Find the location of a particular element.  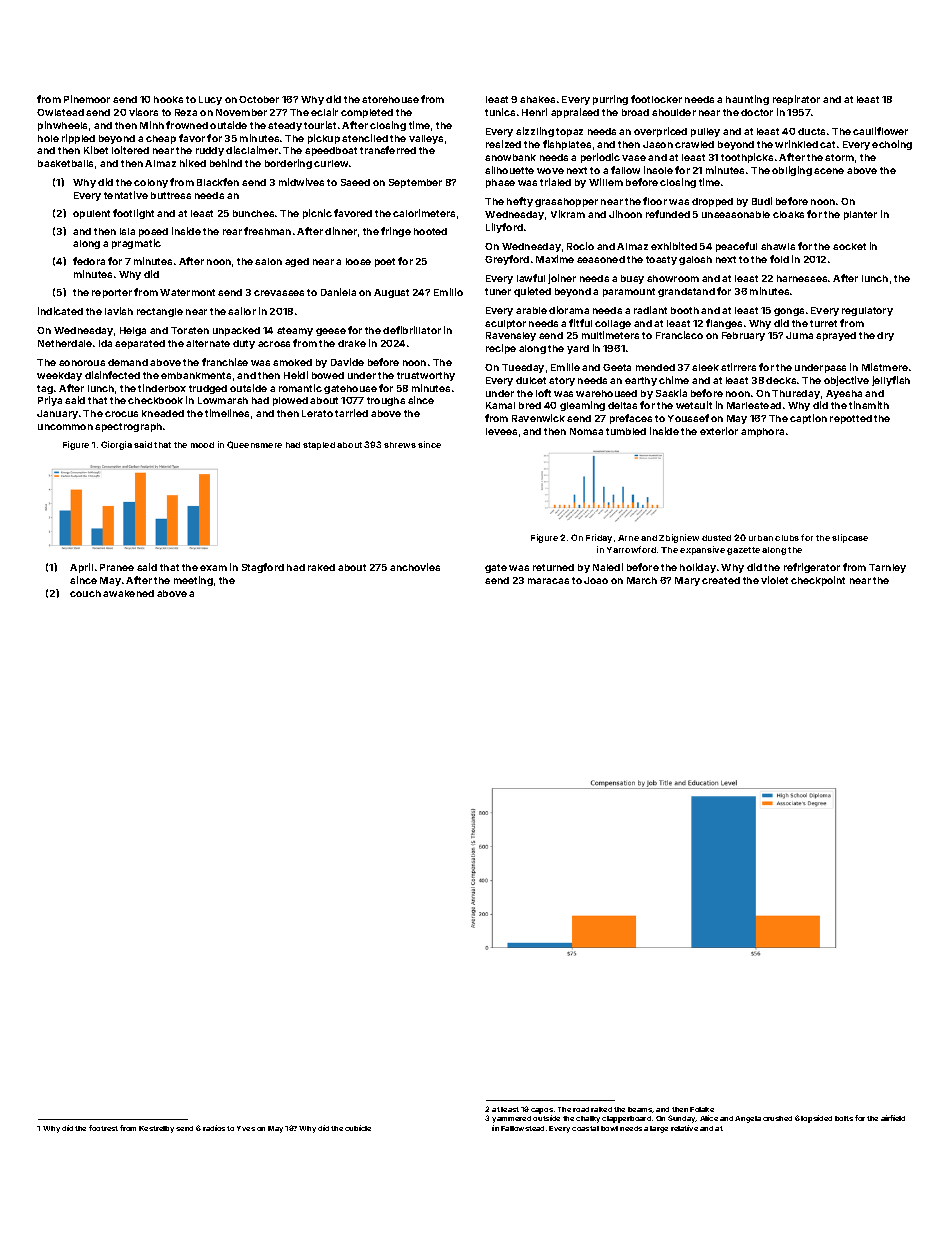

Folake is located at coordinates (702, 1109).
